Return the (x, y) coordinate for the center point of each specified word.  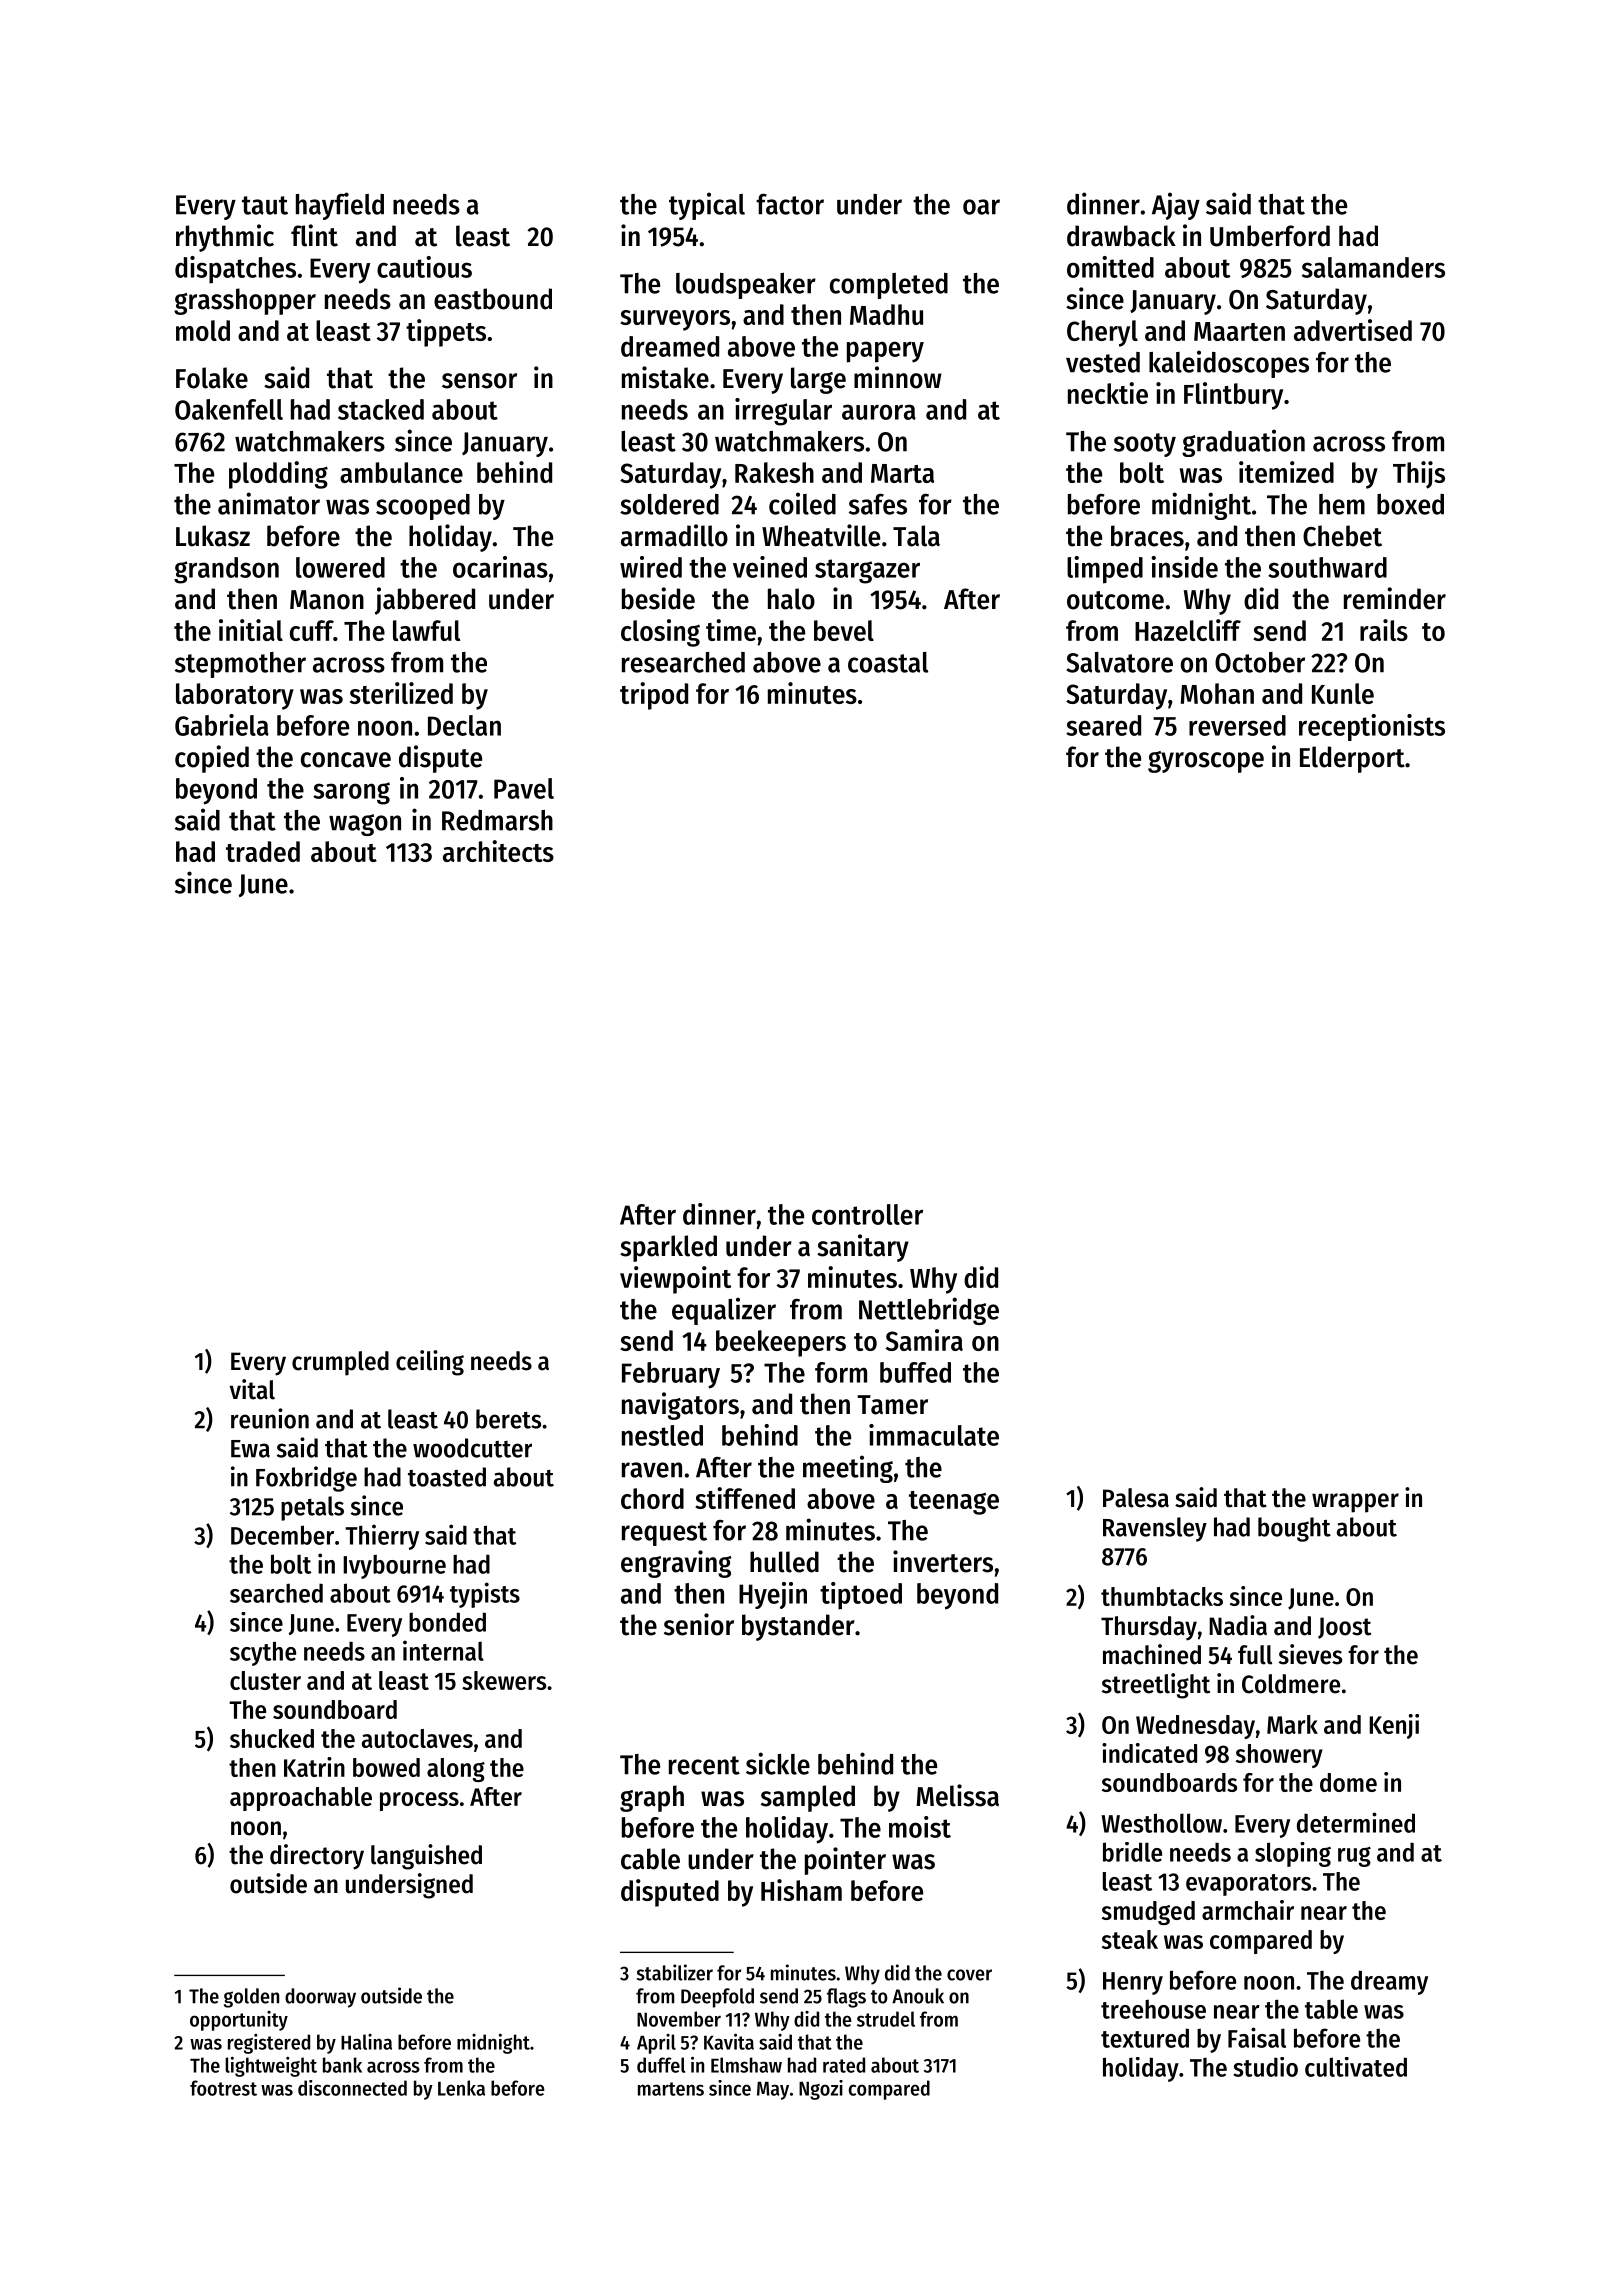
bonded (447, 1622)
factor (790, 204)
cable (650, 1859)
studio (1265, 2067)
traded (263, 851)
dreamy (1389, 1982)
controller (867, 1214)
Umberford (1270, 236)
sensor (479, 381)
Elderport (1352, 759)
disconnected (352, 2088)
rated (844, 2065)
